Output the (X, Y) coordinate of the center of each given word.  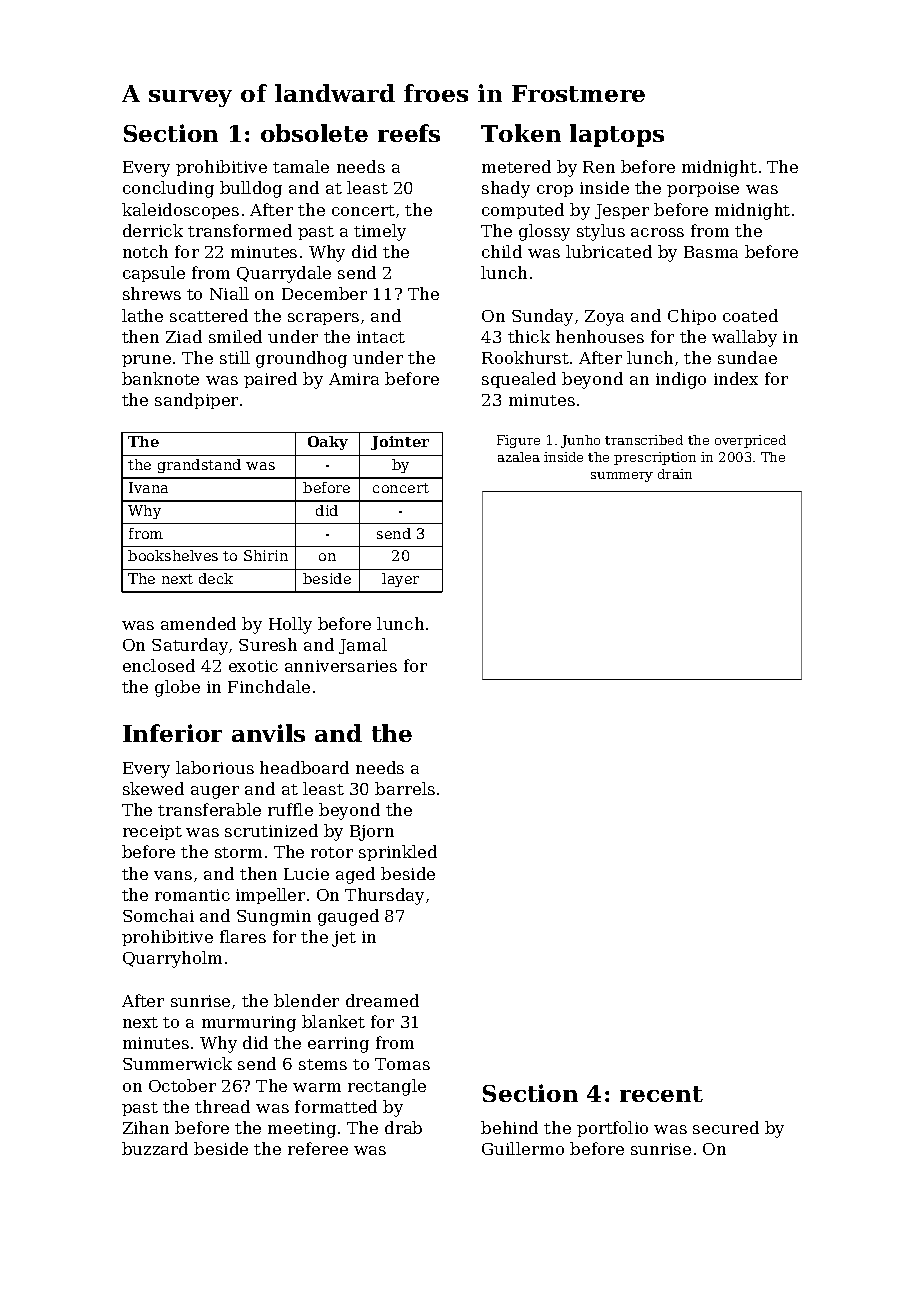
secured (726, 1127)
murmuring (249, 1024)
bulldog (251, 189)
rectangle (387, 1087)
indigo (681, 380)
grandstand (199, 466)
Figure (518, 441)
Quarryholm (172, 959)
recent (661, 1094)
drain (675, 474)
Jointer (400, 443)
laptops (617, 135)
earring (338, 1045)
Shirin (266, 555)
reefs (409, 133)
